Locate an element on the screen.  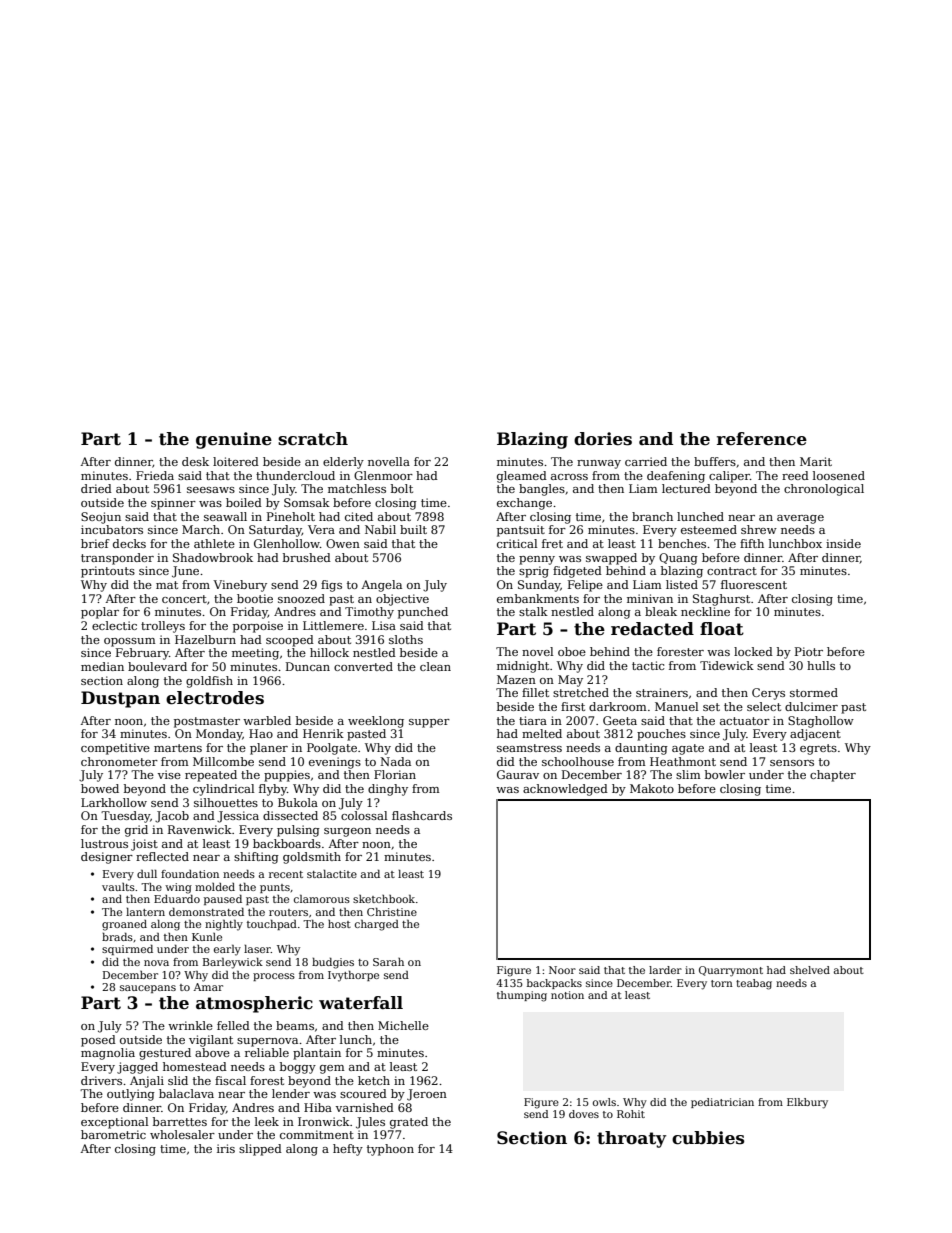
Staghurst is located at coordinates (721, 600).
